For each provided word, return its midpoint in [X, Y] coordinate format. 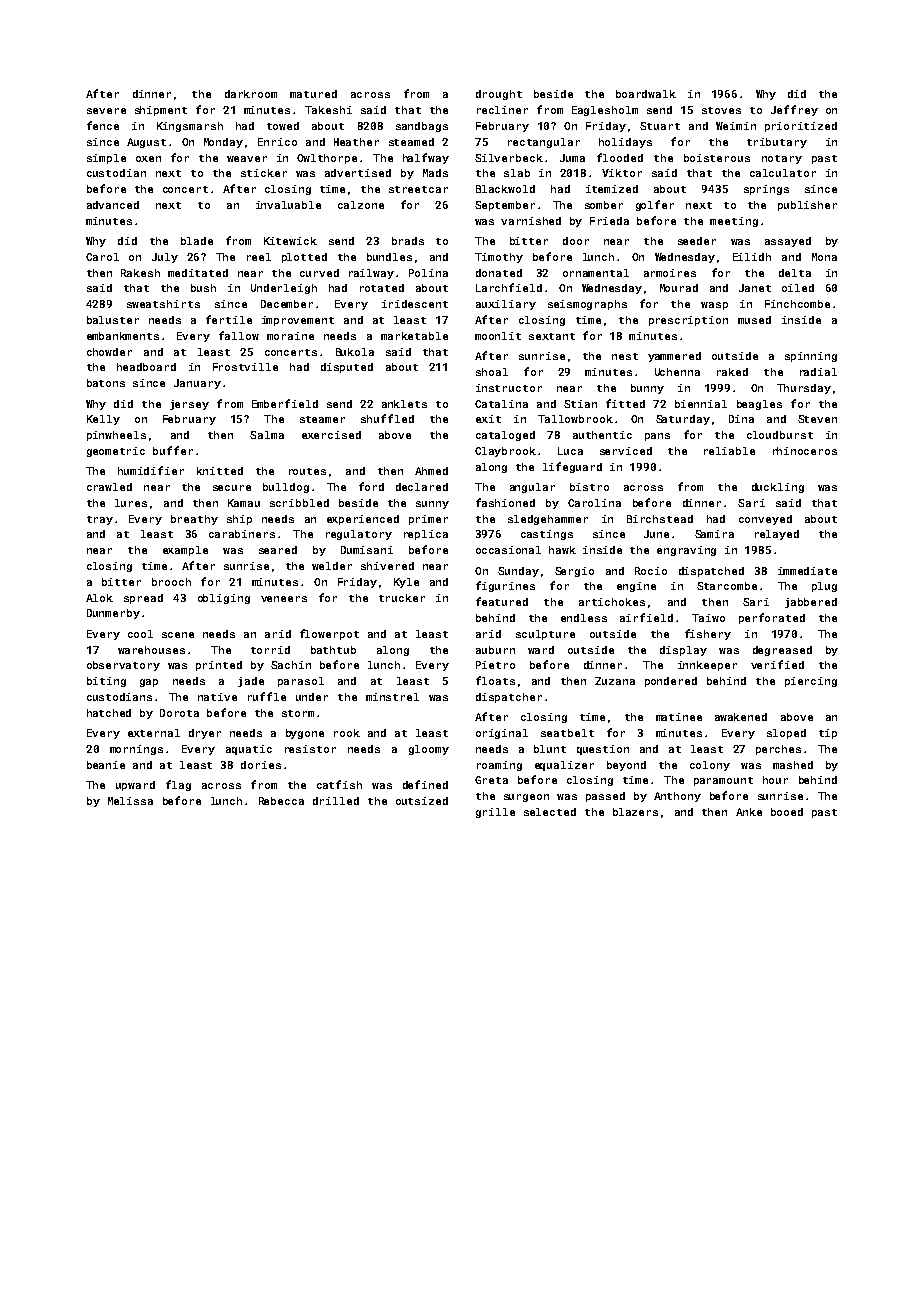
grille [495, 813]
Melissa [130, 801]
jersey [189, 405]
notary [782, 159]
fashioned [505, 502]
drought [499, 95]
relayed [777, 535]
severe [106, 111]
